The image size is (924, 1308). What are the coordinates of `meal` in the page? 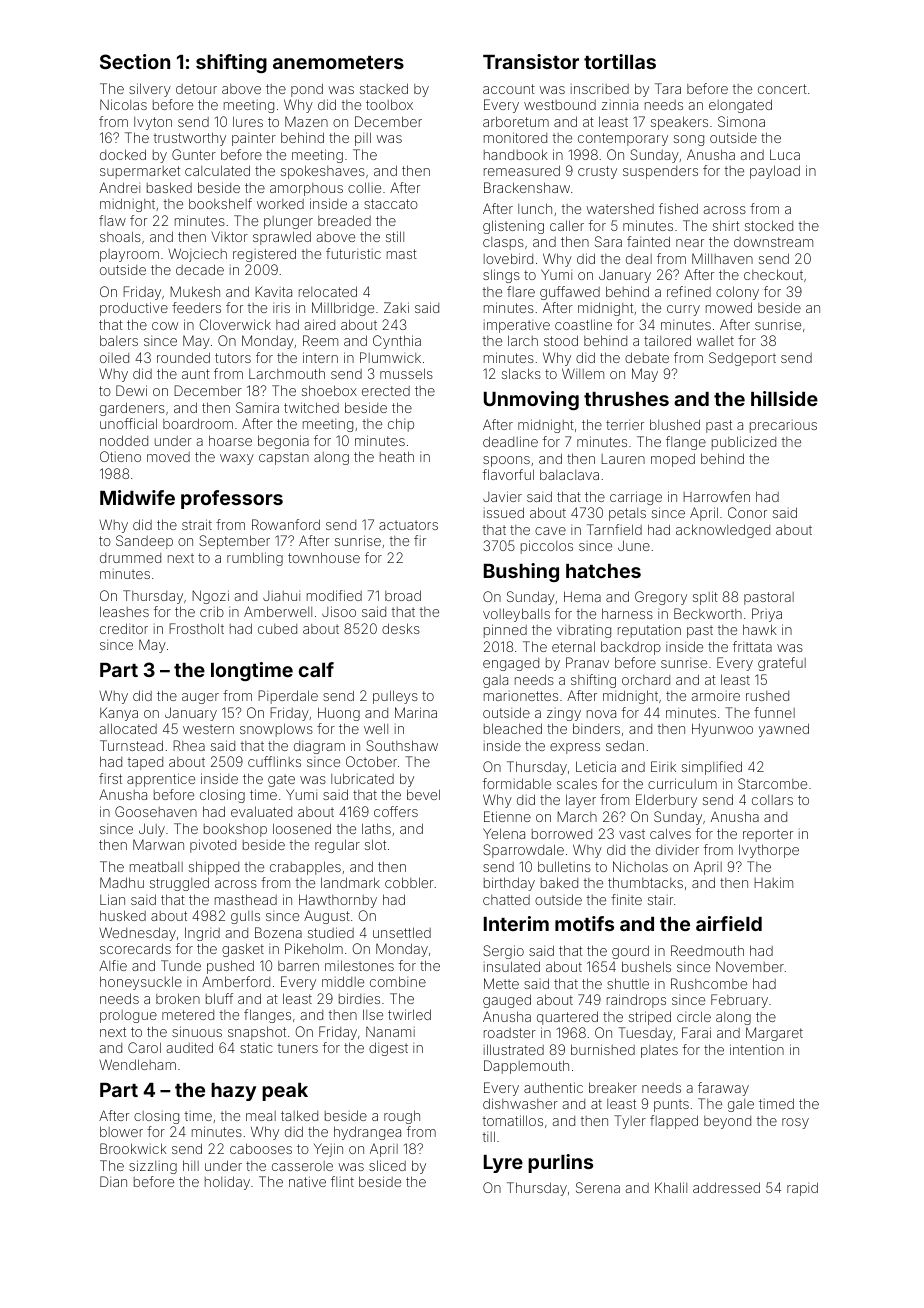 It's located at (261, 1116).
